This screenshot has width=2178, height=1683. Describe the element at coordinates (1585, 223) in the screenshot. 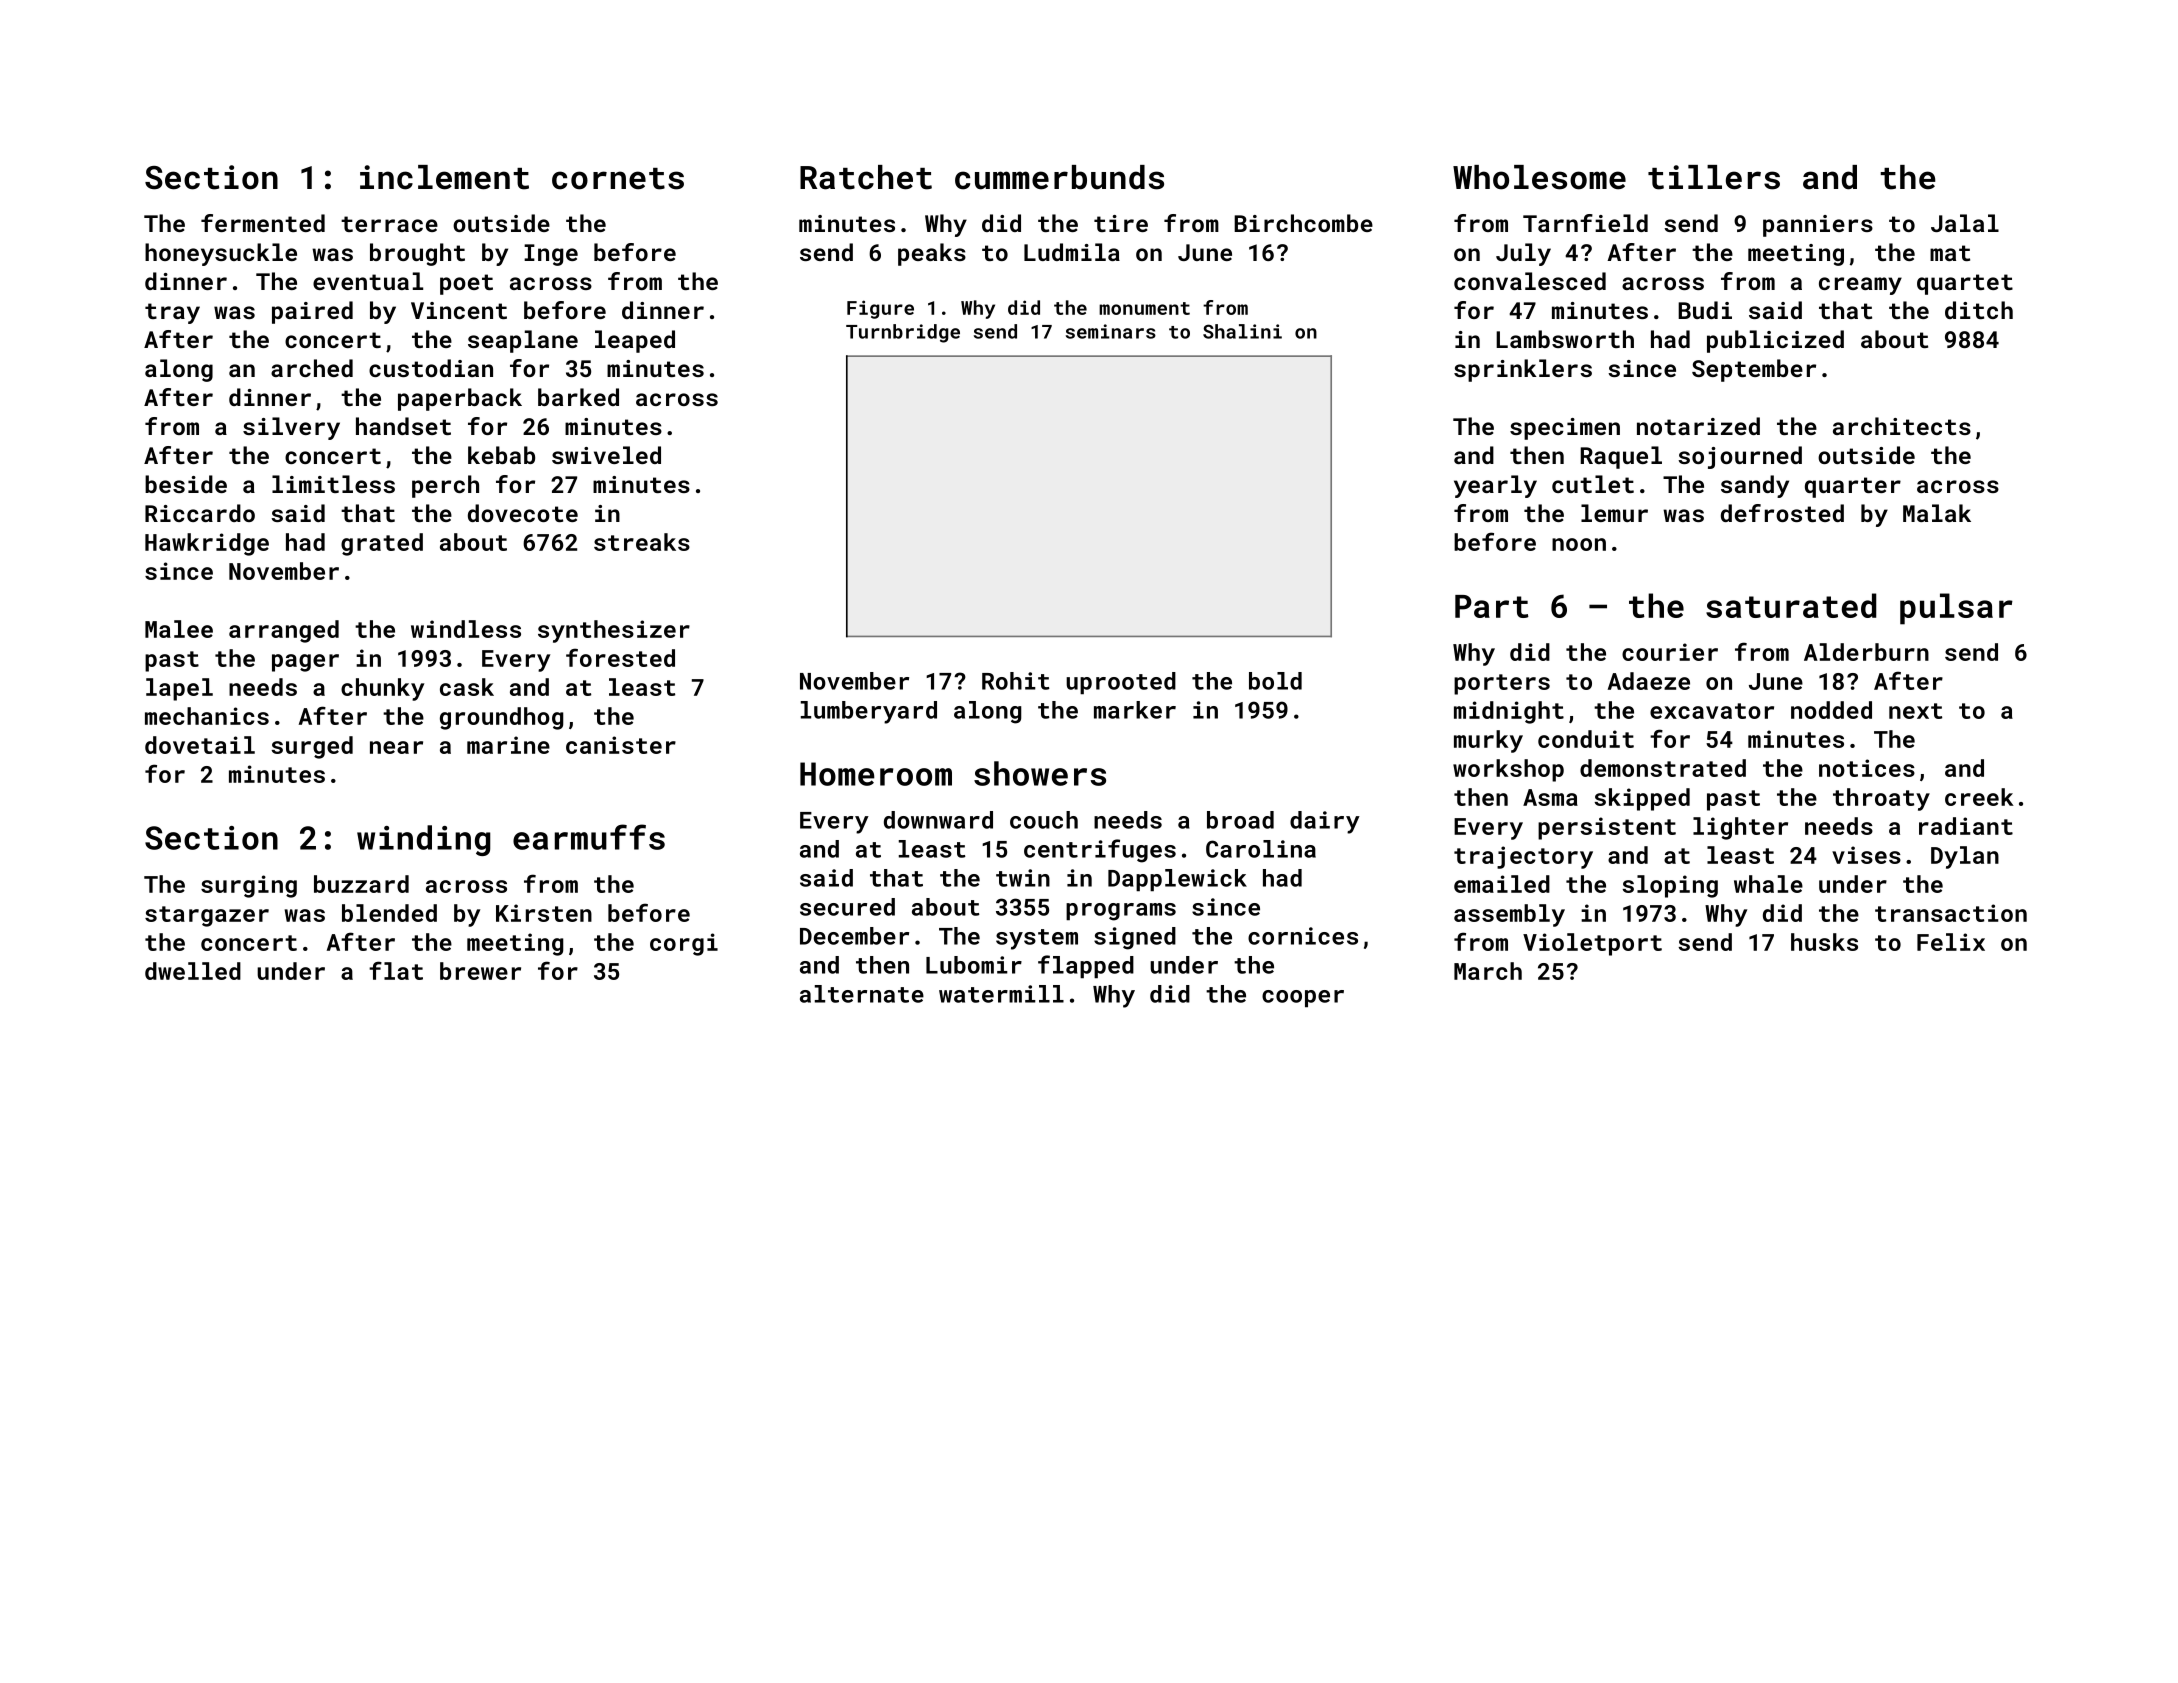

I see `Tarnfield` at that location.
